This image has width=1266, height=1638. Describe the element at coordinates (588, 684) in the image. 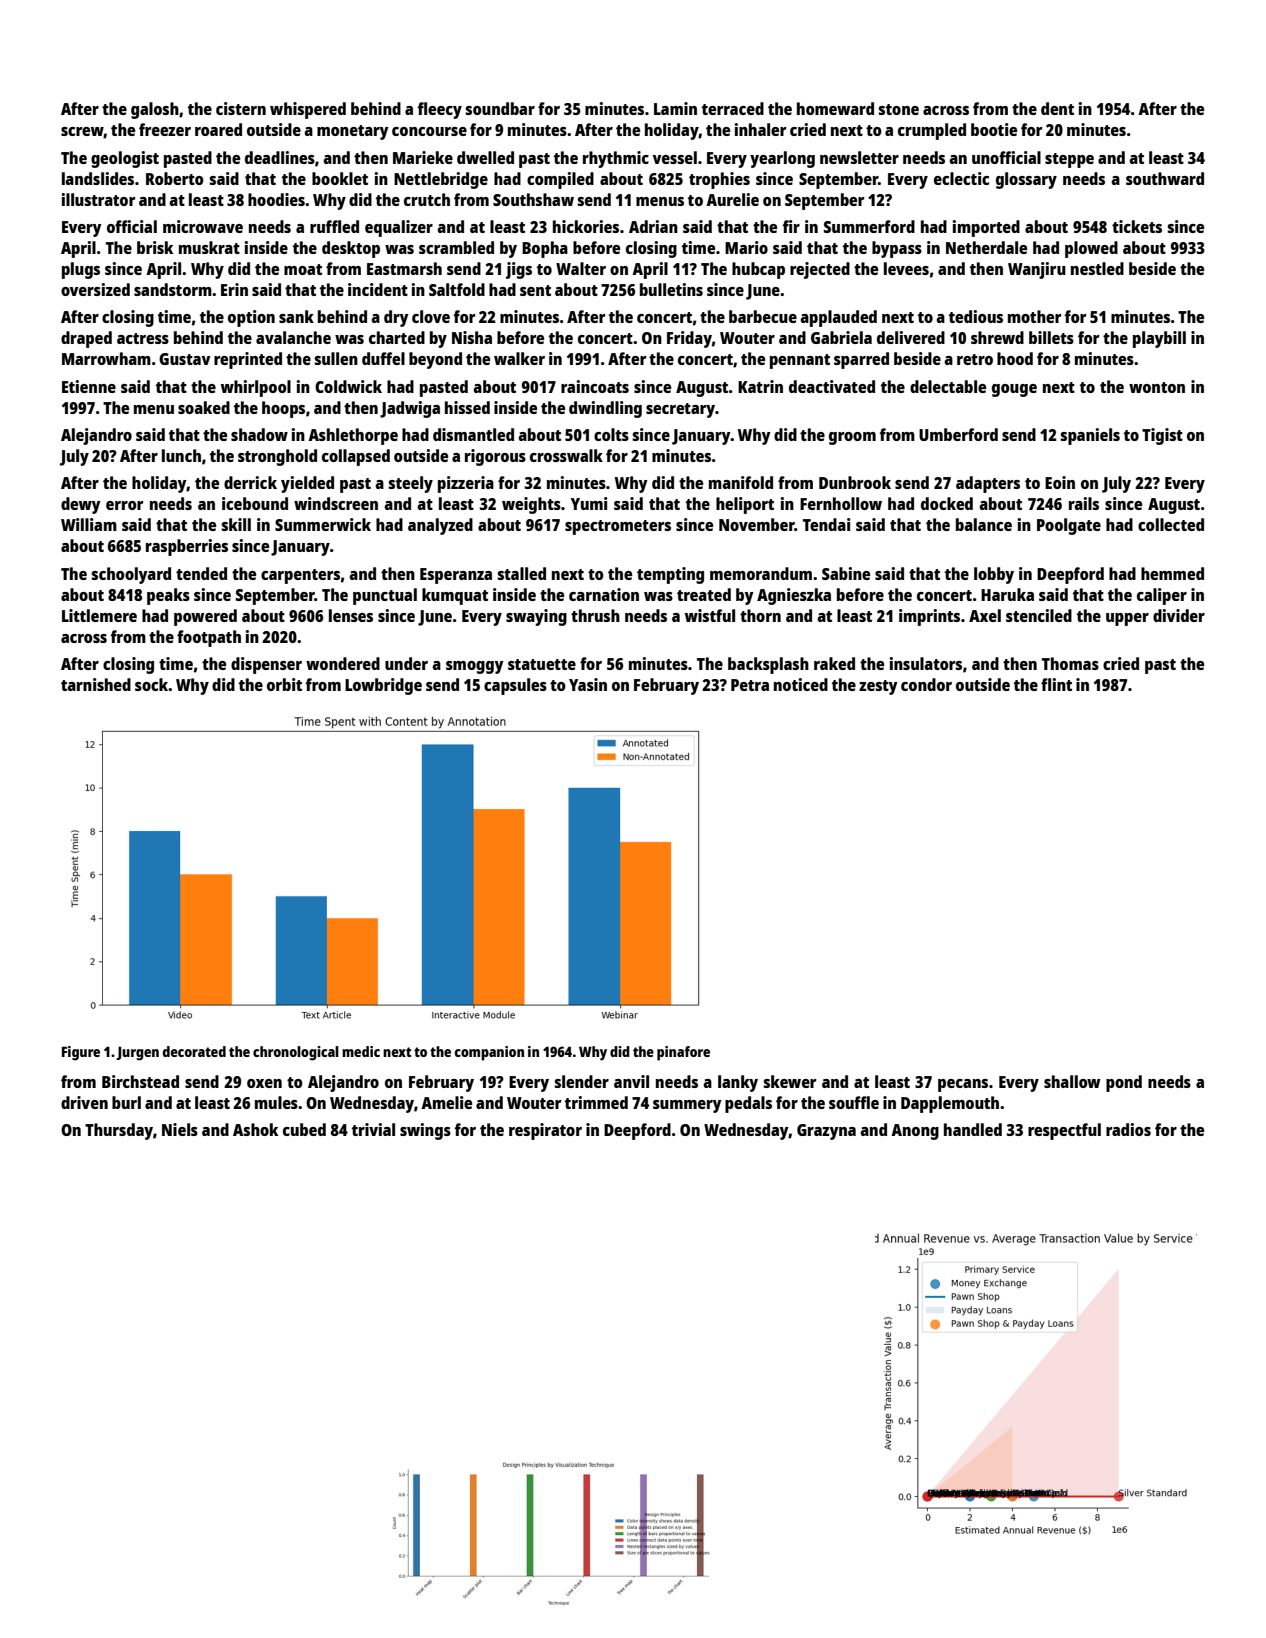

I see `Yasin` at that location.
